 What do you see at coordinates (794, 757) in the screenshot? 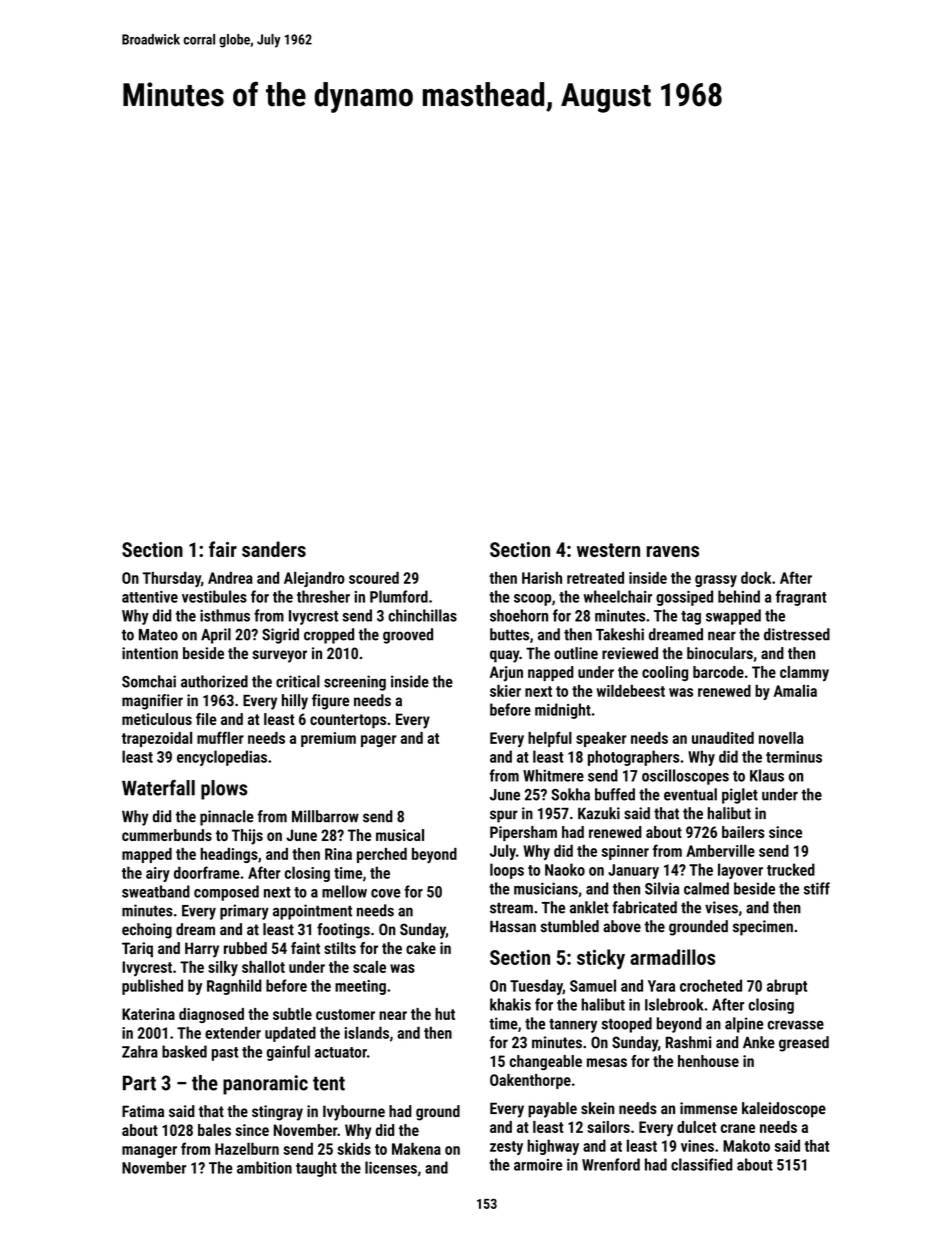
I see `terminus` at bounding box center [794, 757].
